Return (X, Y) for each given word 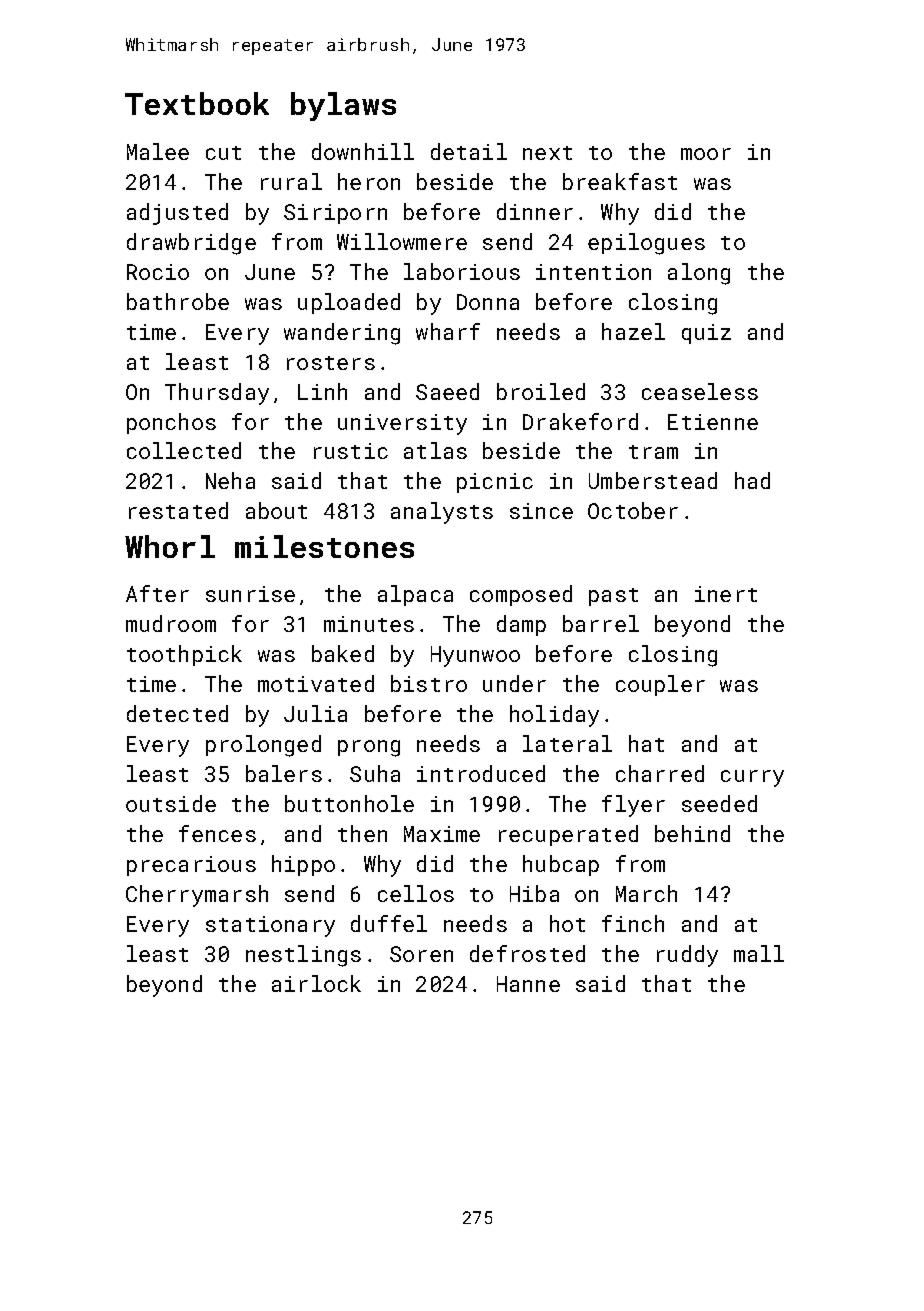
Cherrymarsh (197, 896)
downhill (363, 151)
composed (521, 595)
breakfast (620, 181)
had (752, 480)
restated (178, 510)
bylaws (343, 106)
